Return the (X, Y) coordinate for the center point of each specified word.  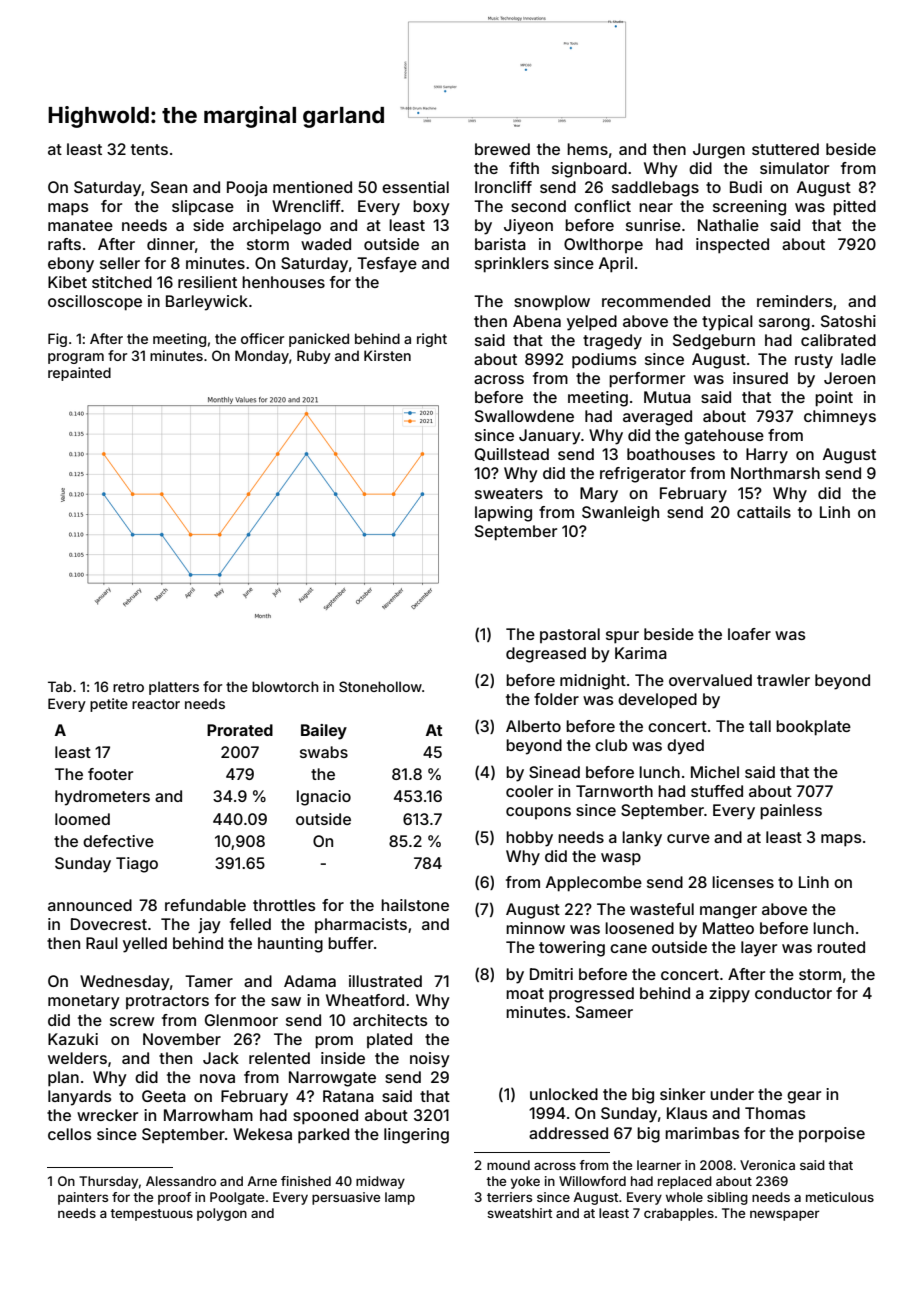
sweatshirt (519, 1213)
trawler (783, 680)
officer (262, 338)
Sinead (554, 772)
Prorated (240, 730)
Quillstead (512, 454)
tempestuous (151, 1215)
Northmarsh (775, 473)
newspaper (785, 1215)
